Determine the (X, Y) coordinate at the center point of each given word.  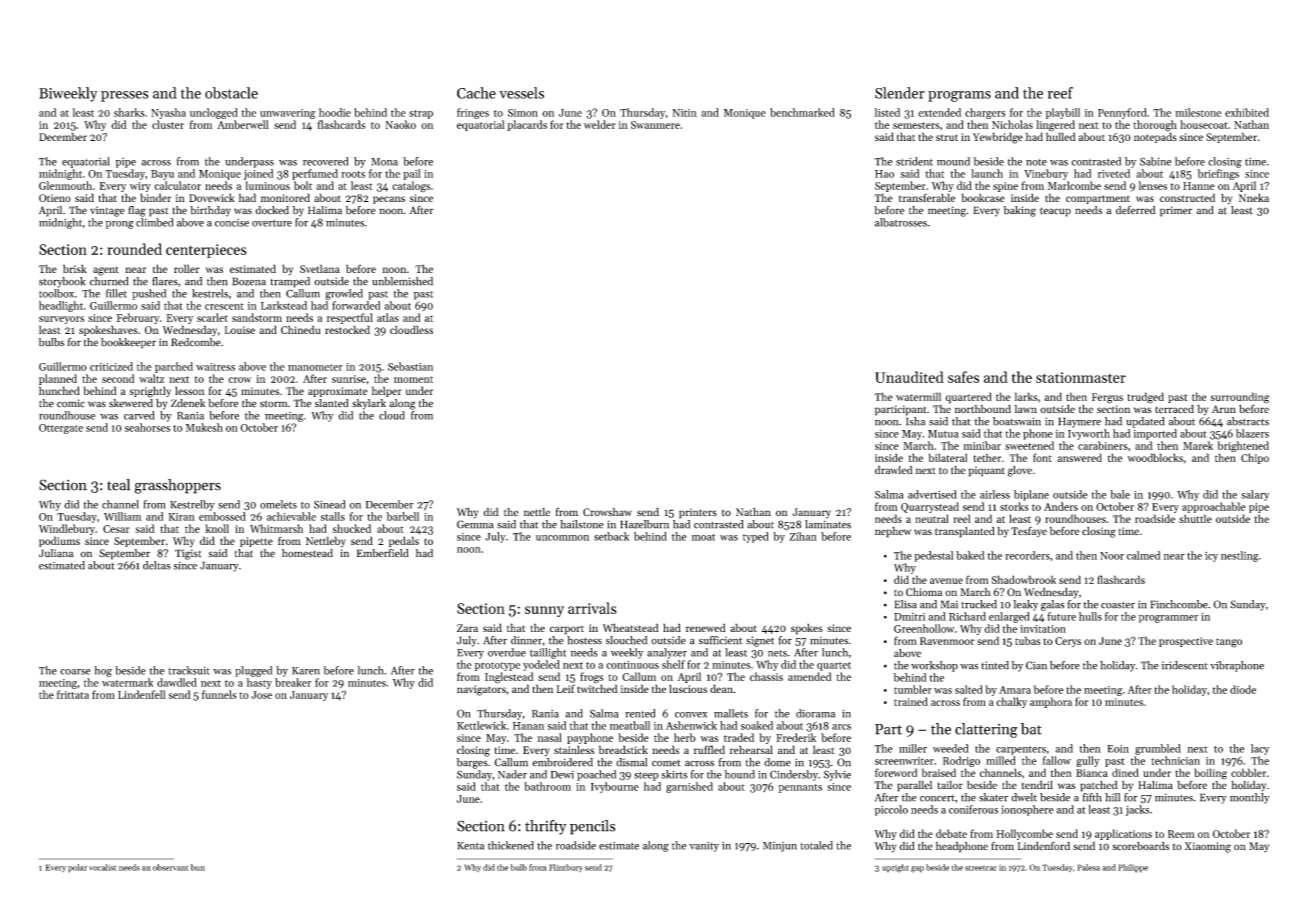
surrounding (1239, 398)
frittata (73, 694)
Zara (467, 628)
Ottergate (61, 429)
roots (353, 174)
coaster (1118, 605)
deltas (157, 565)
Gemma (475, 524)
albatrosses (901, 222)
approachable (1214, 507)
